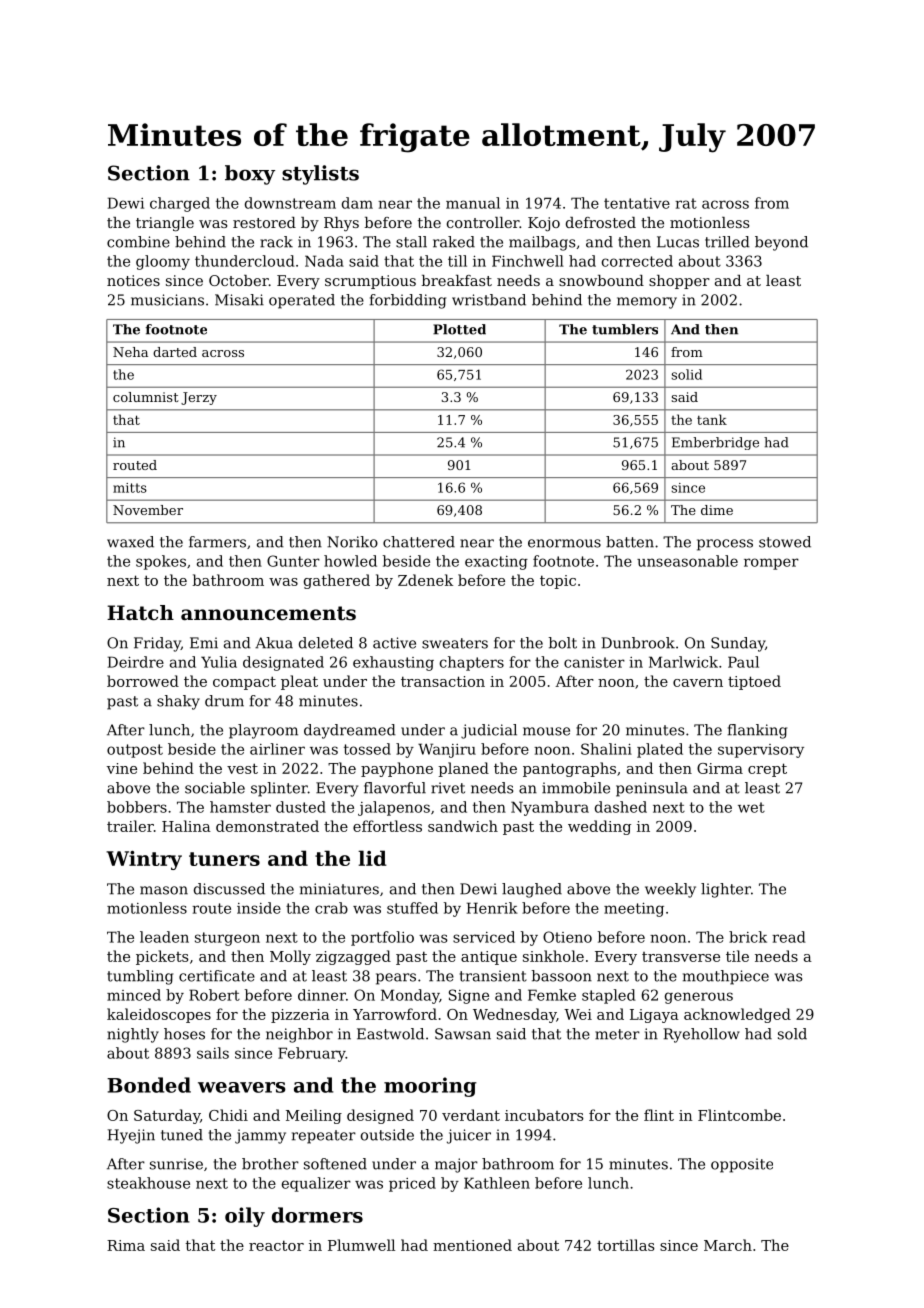  I want to click on opposite, so click(742, 1165).
